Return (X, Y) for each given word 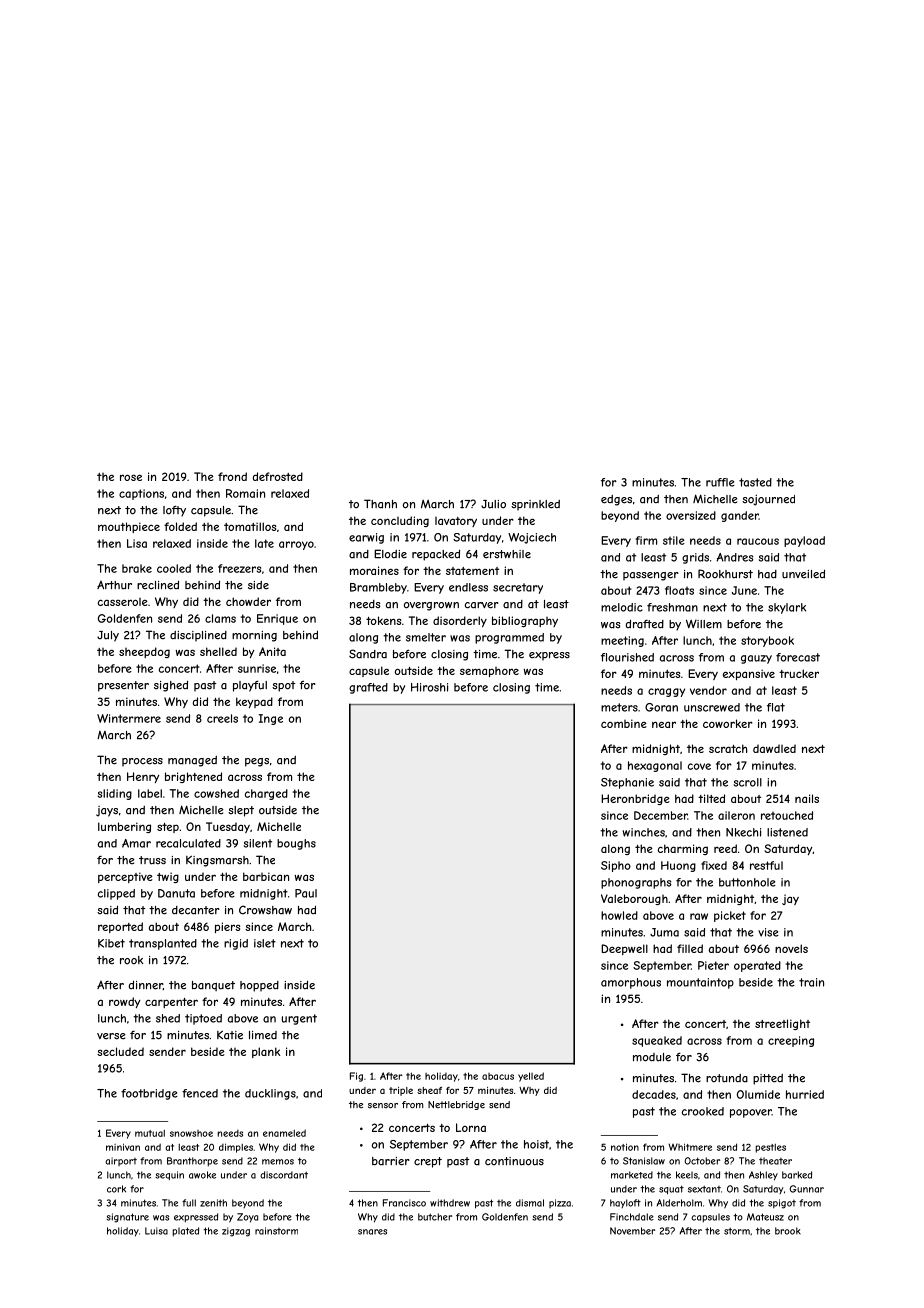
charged (266, 794)
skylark (787, 608)
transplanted (163, 944)
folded (180, 526)
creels (222, 718)
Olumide (758, 1094)
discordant (284, 1175)
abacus (498, 1076)
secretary (518, 588)
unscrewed (712, 707)
